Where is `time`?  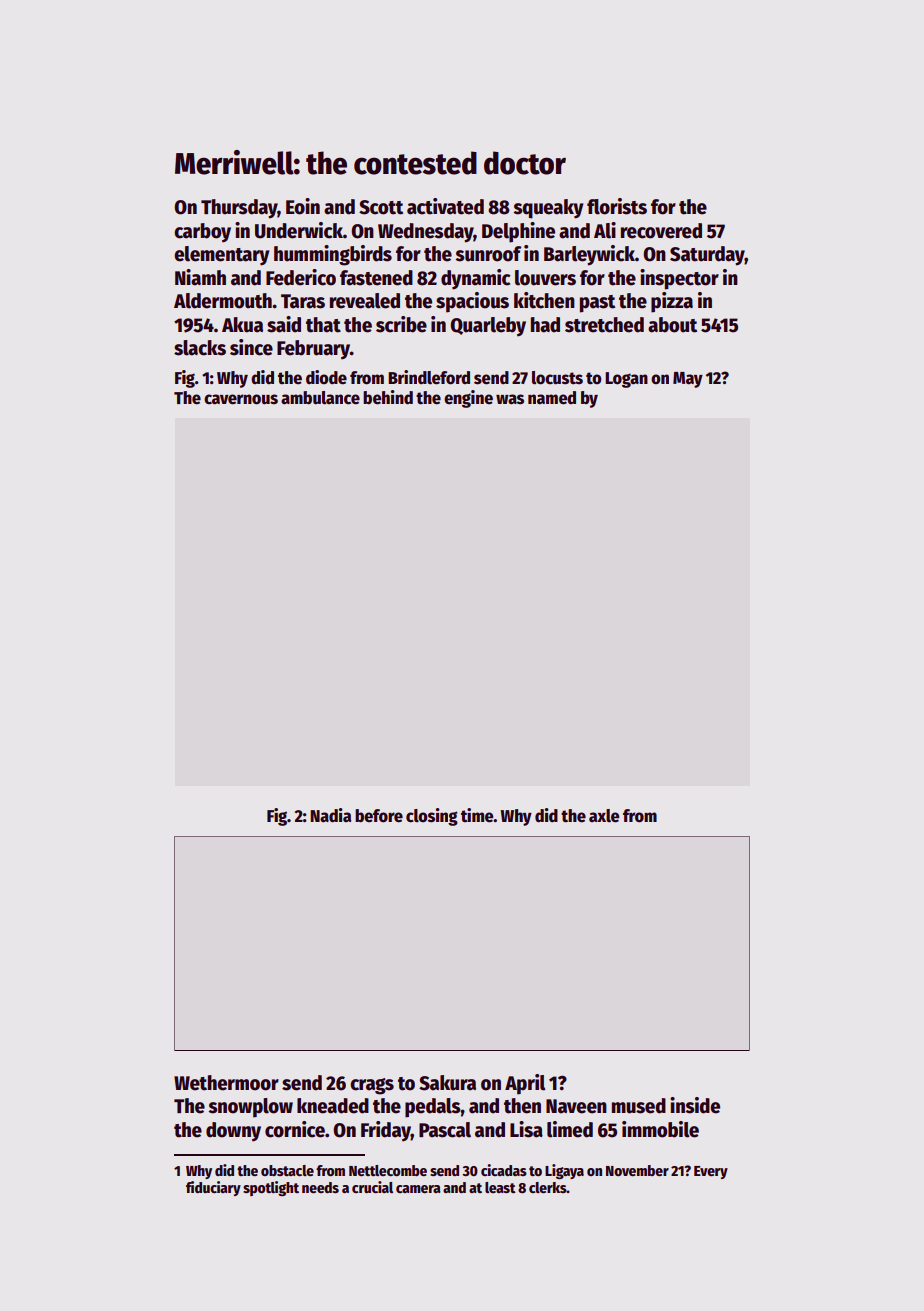 time is located at coordinates (477, 815).
